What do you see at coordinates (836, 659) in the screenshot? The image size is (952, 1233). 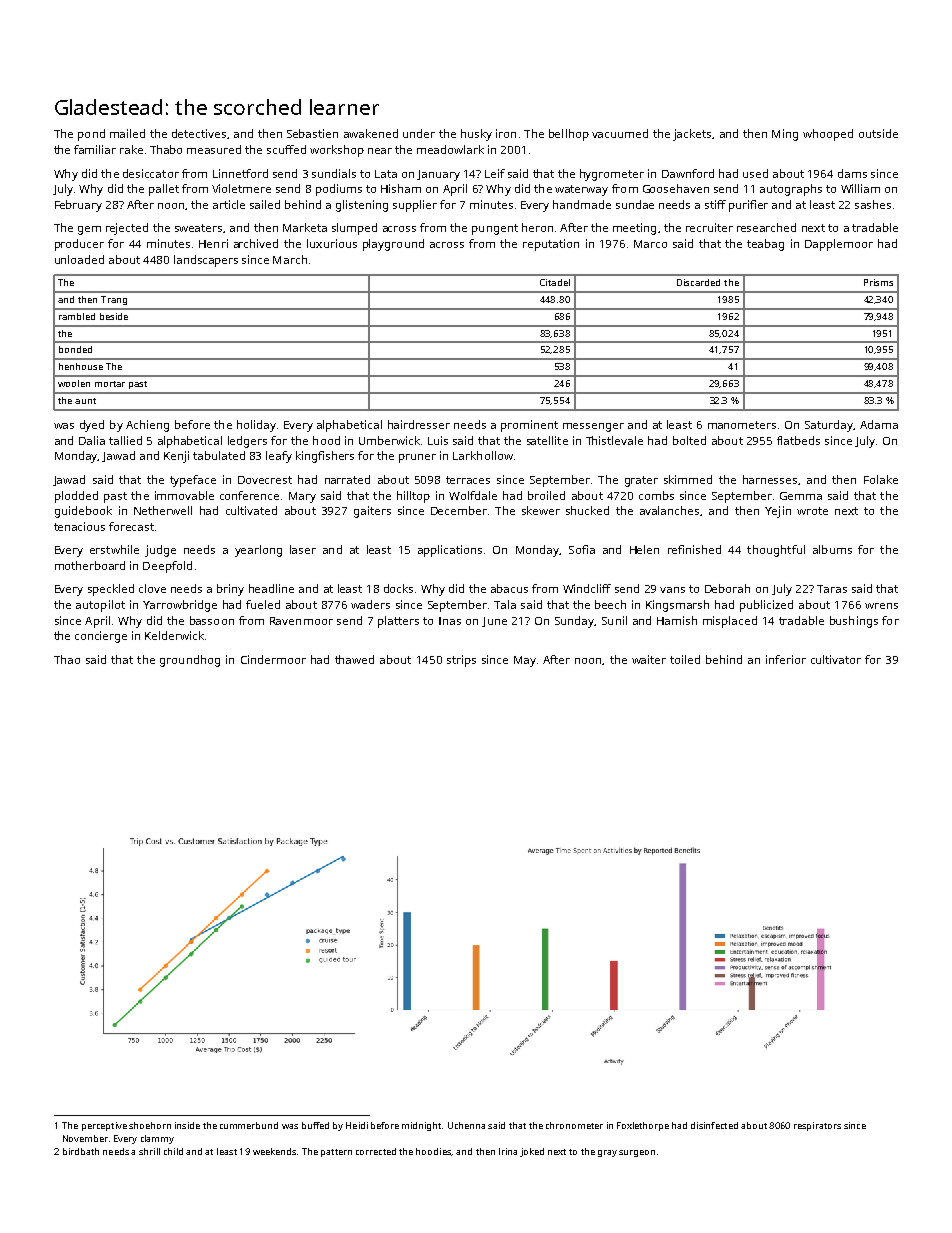 I see `cultivator` at bounding box center [836, 659].
